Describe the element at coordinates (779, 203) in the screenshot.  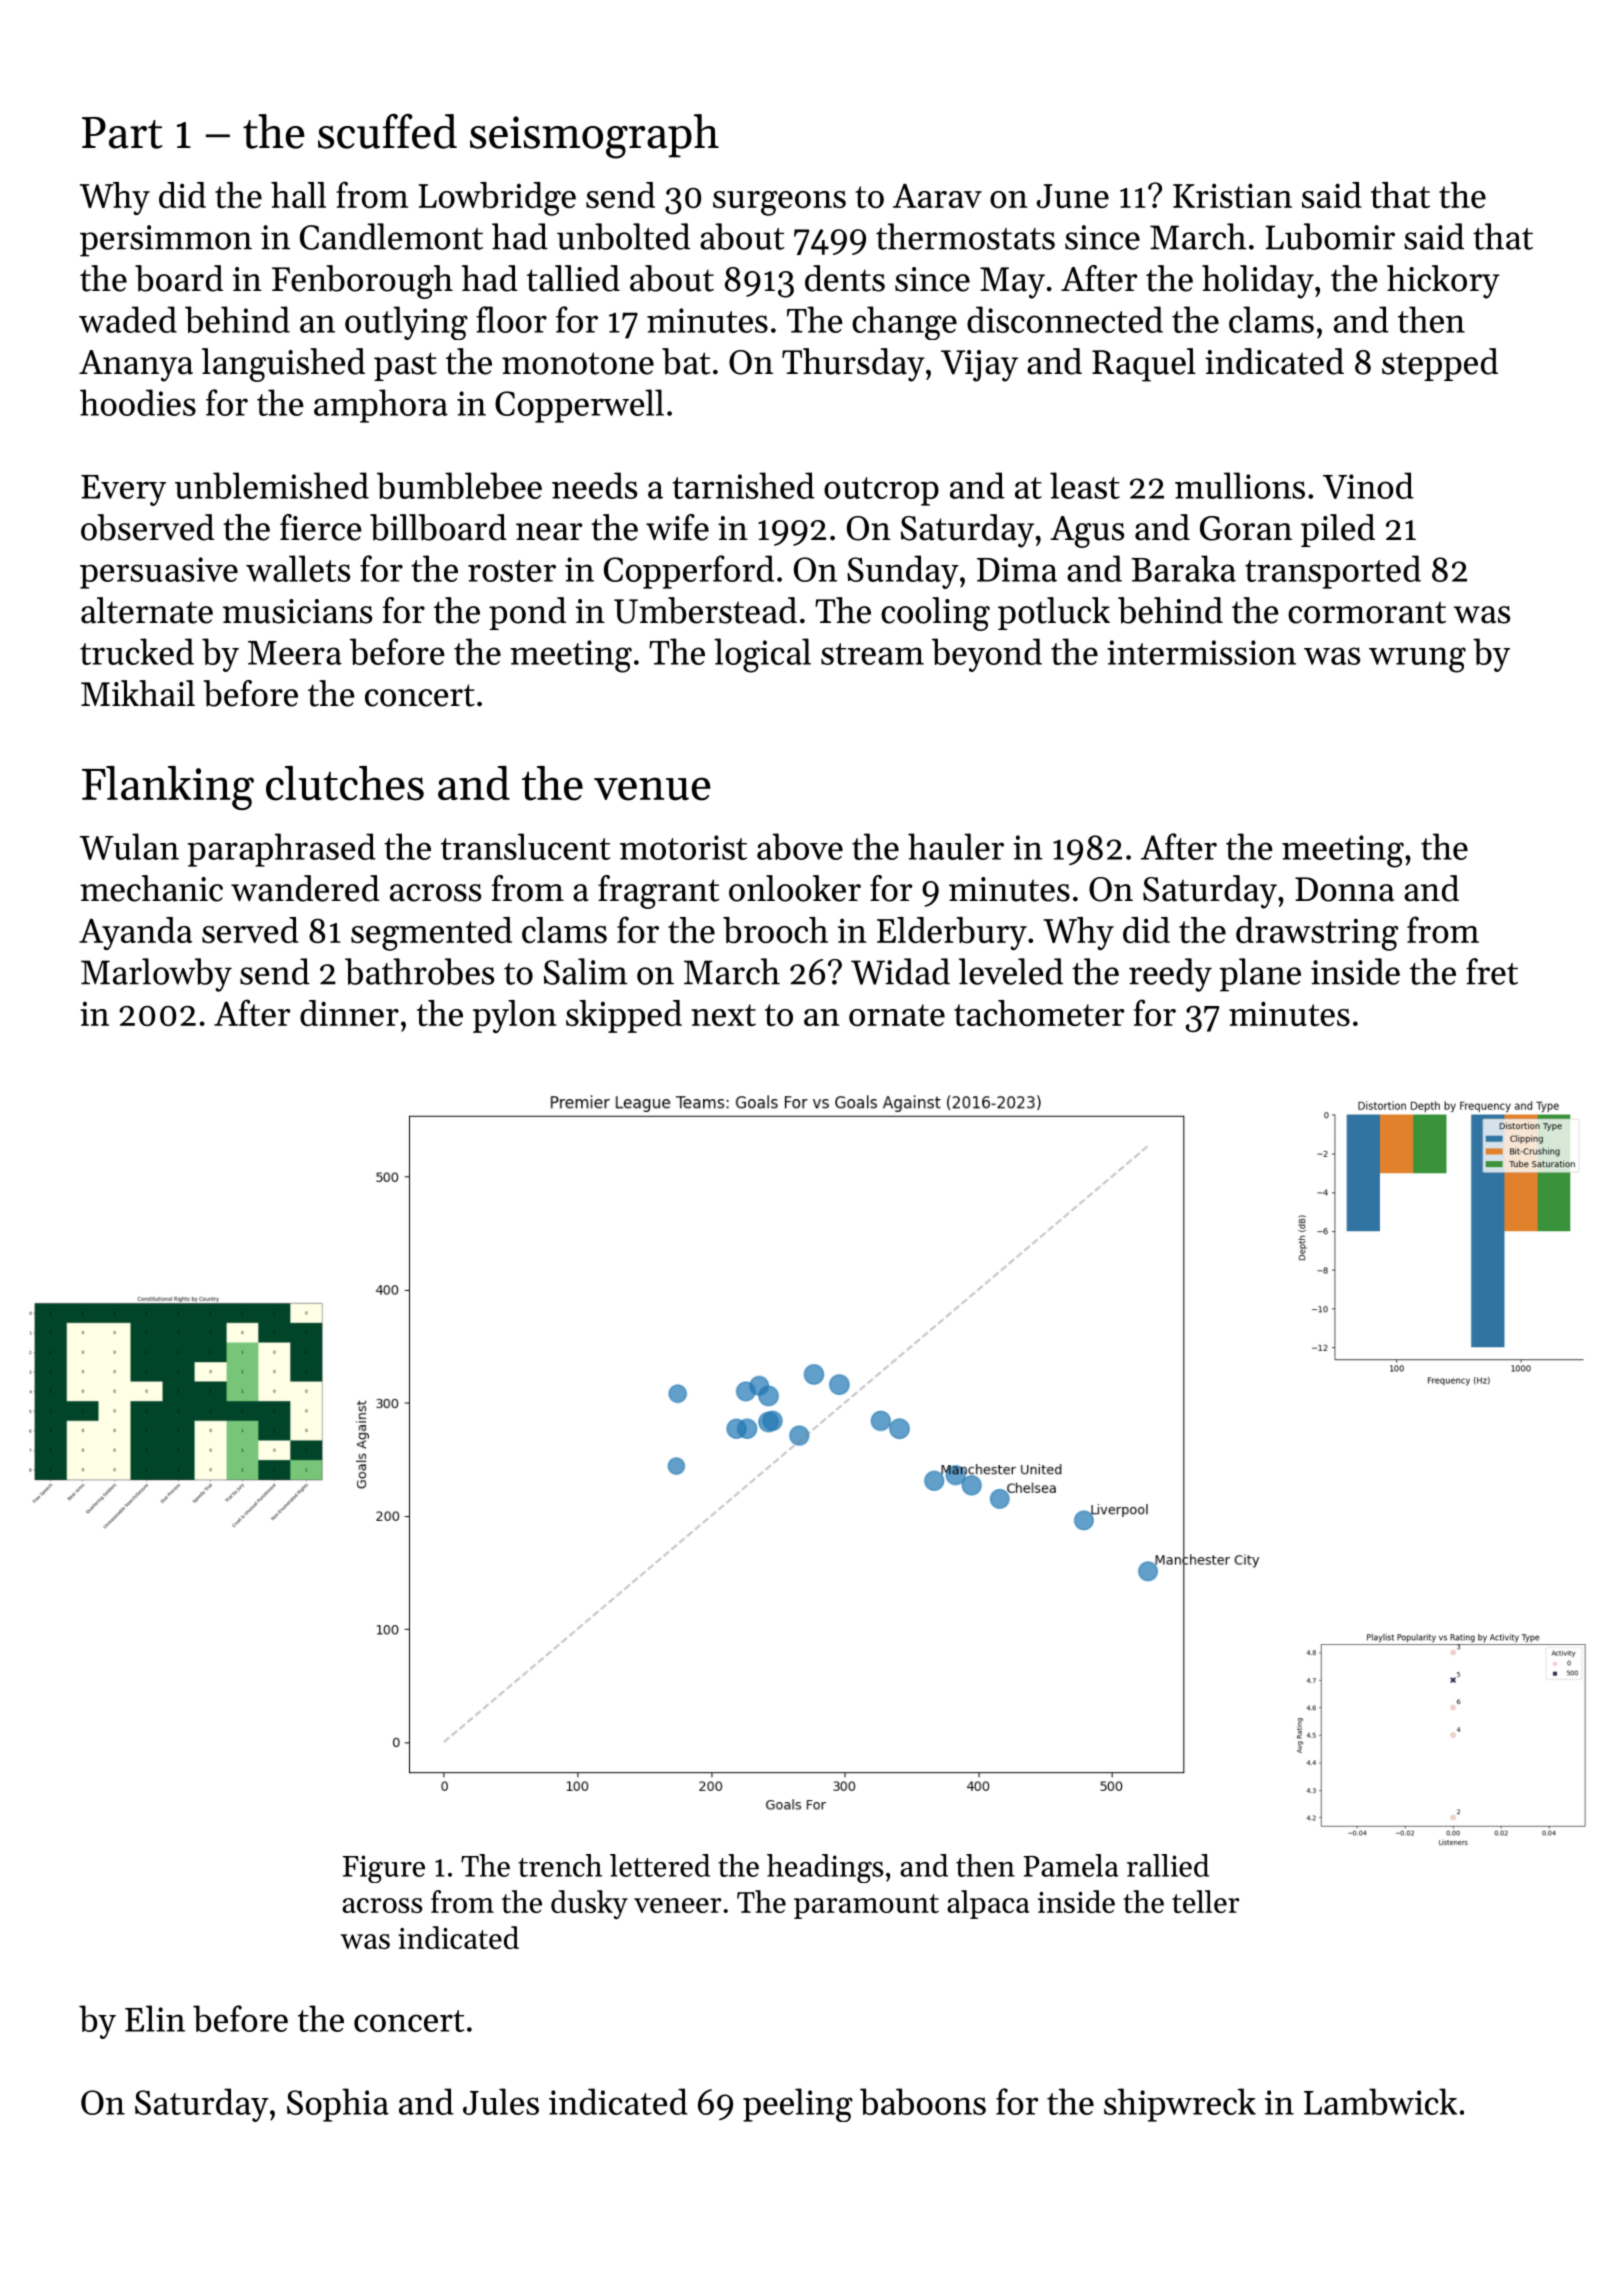
I see `surgeons` at that location.
